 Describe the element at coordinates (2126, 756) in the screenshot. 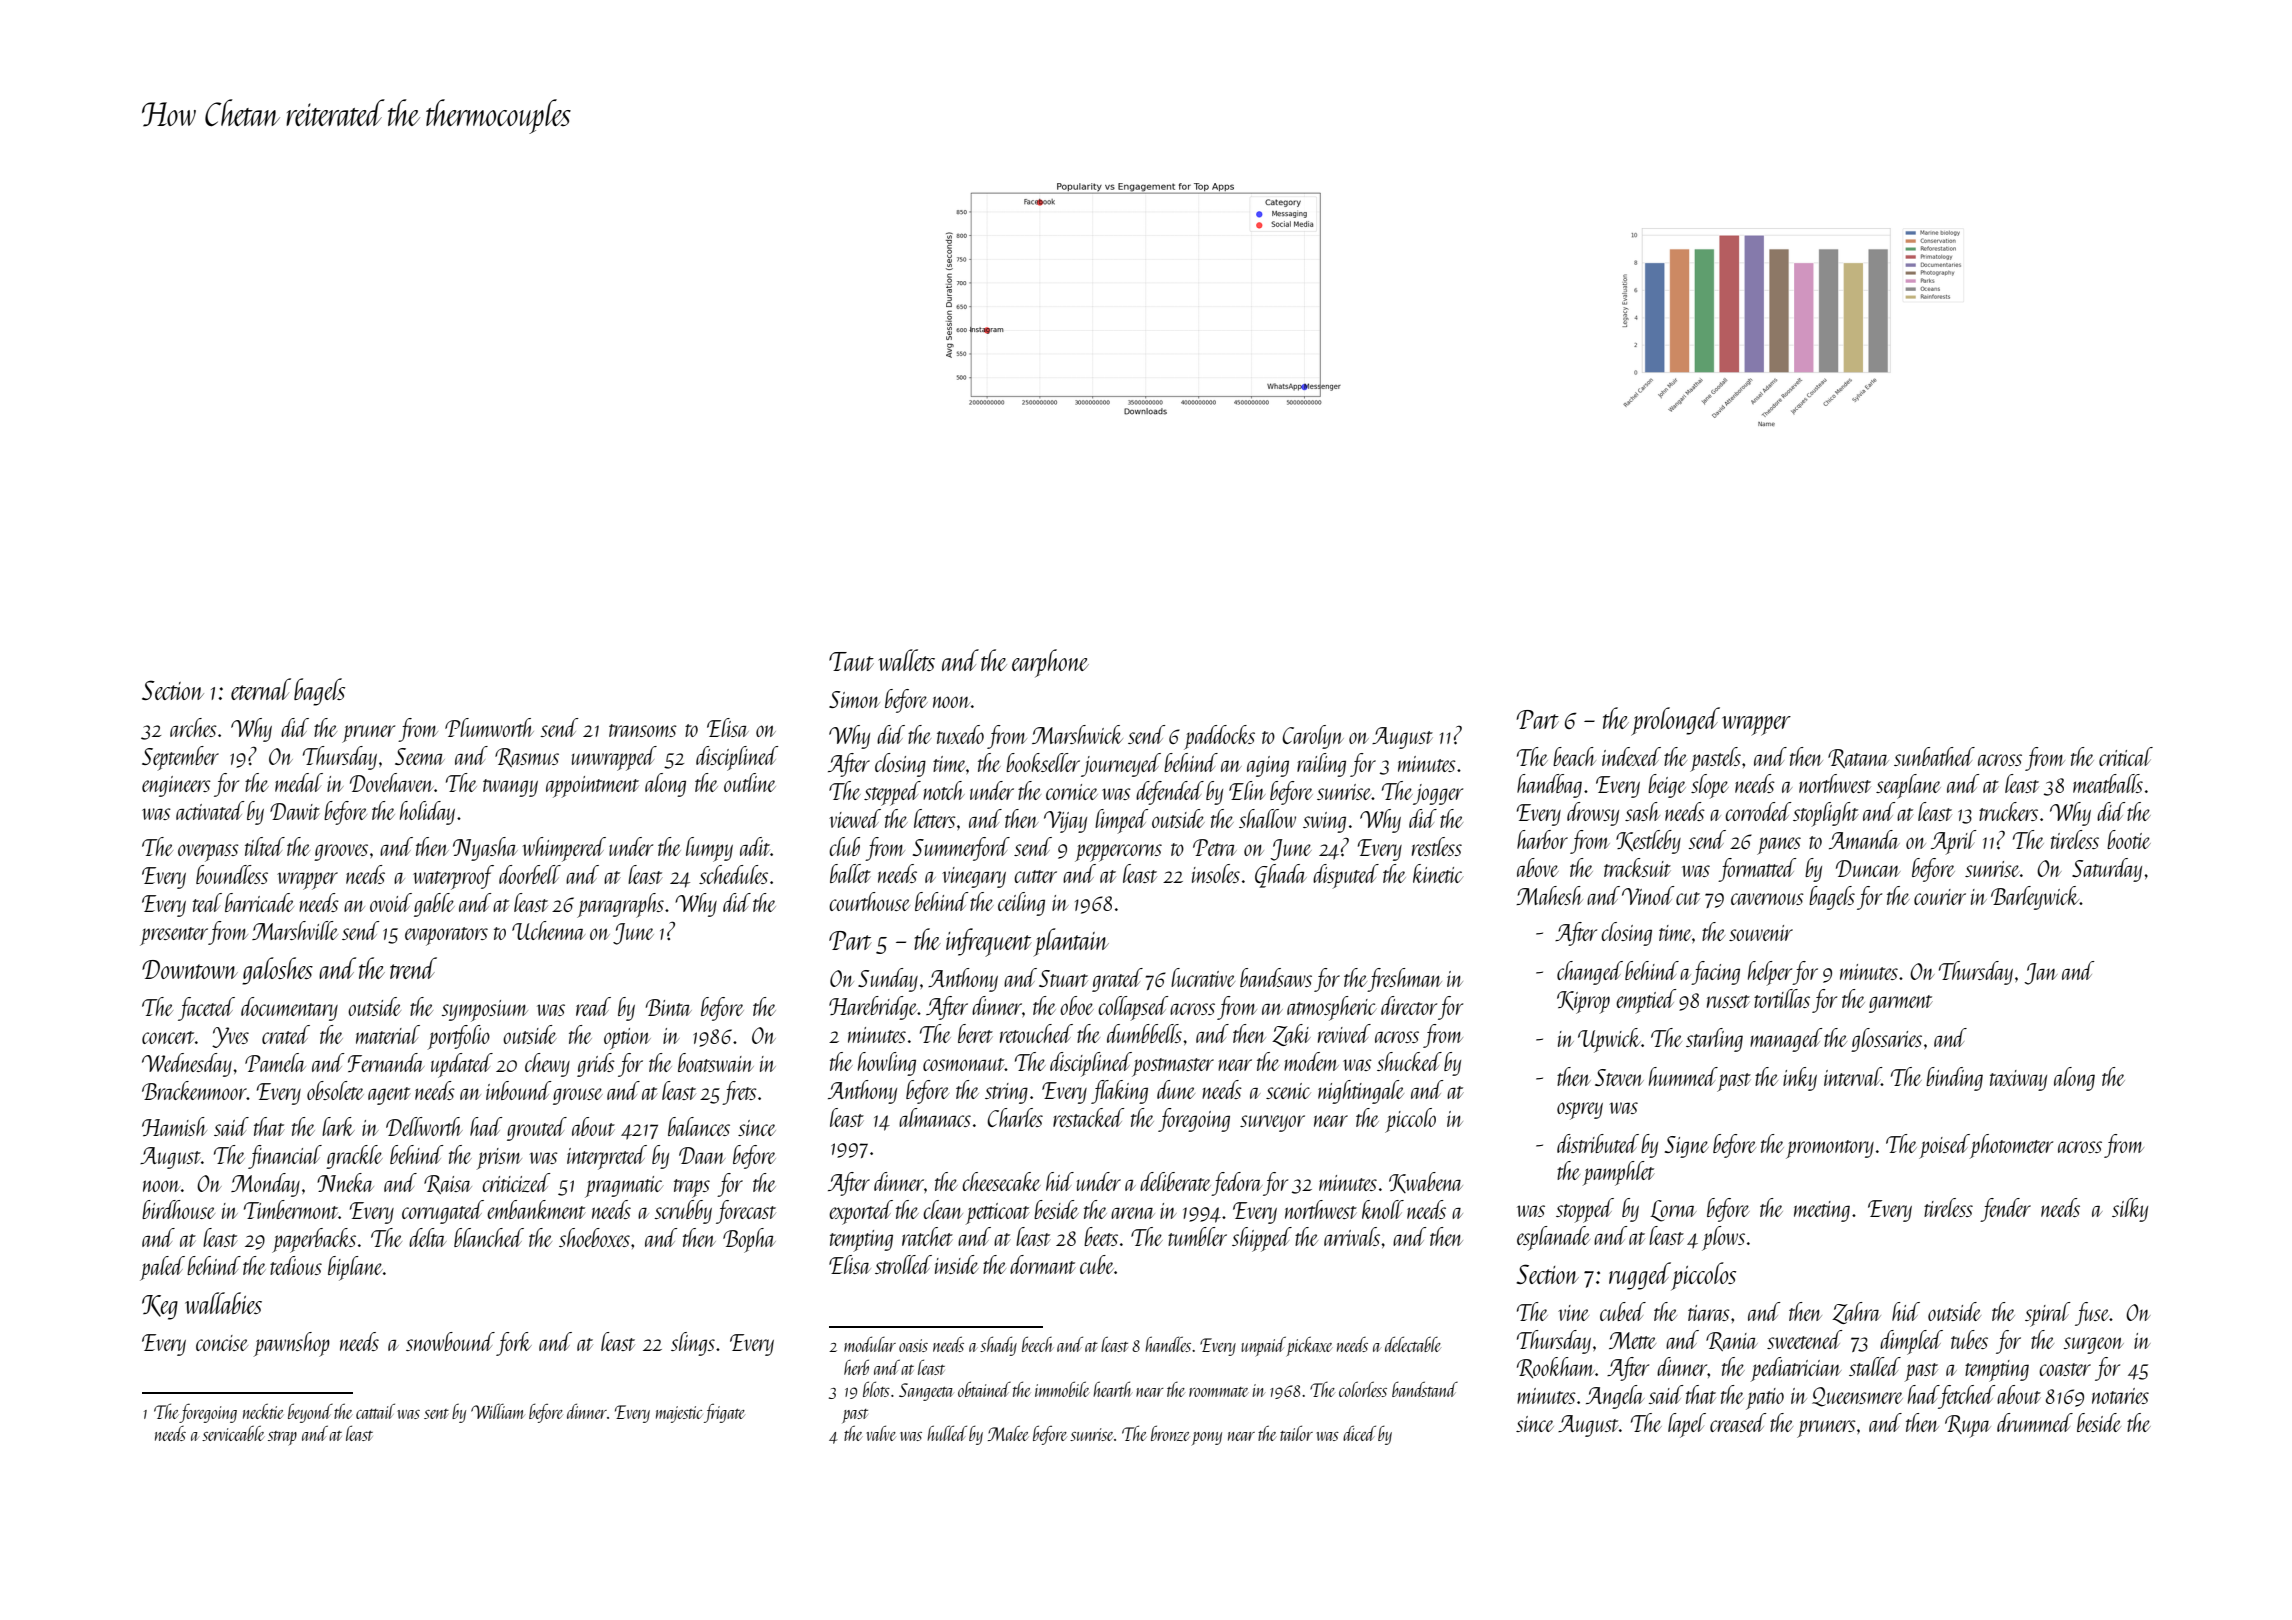

I see `critical` at that location.
